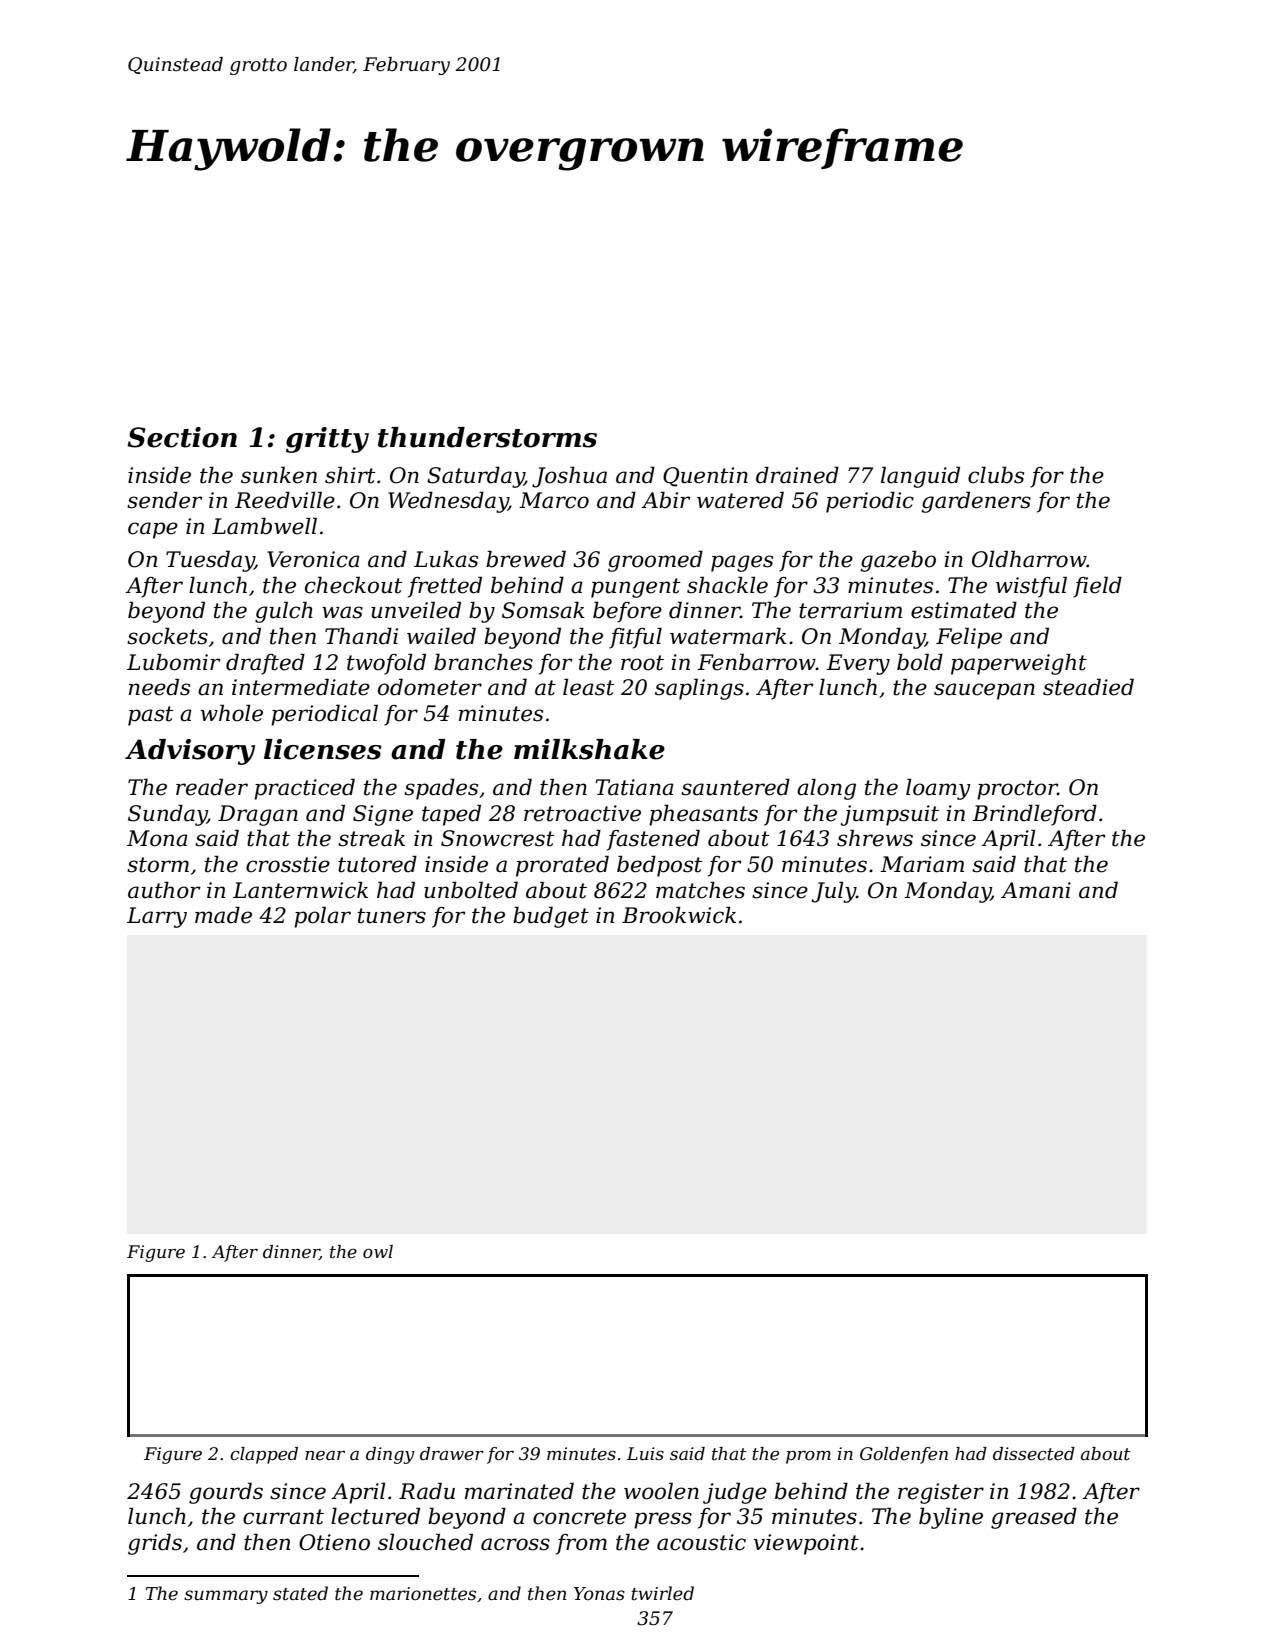 Image resolution: width=1275 pixels, height=1650 pixels. I want to click on Amani, so click(1036, 890).
